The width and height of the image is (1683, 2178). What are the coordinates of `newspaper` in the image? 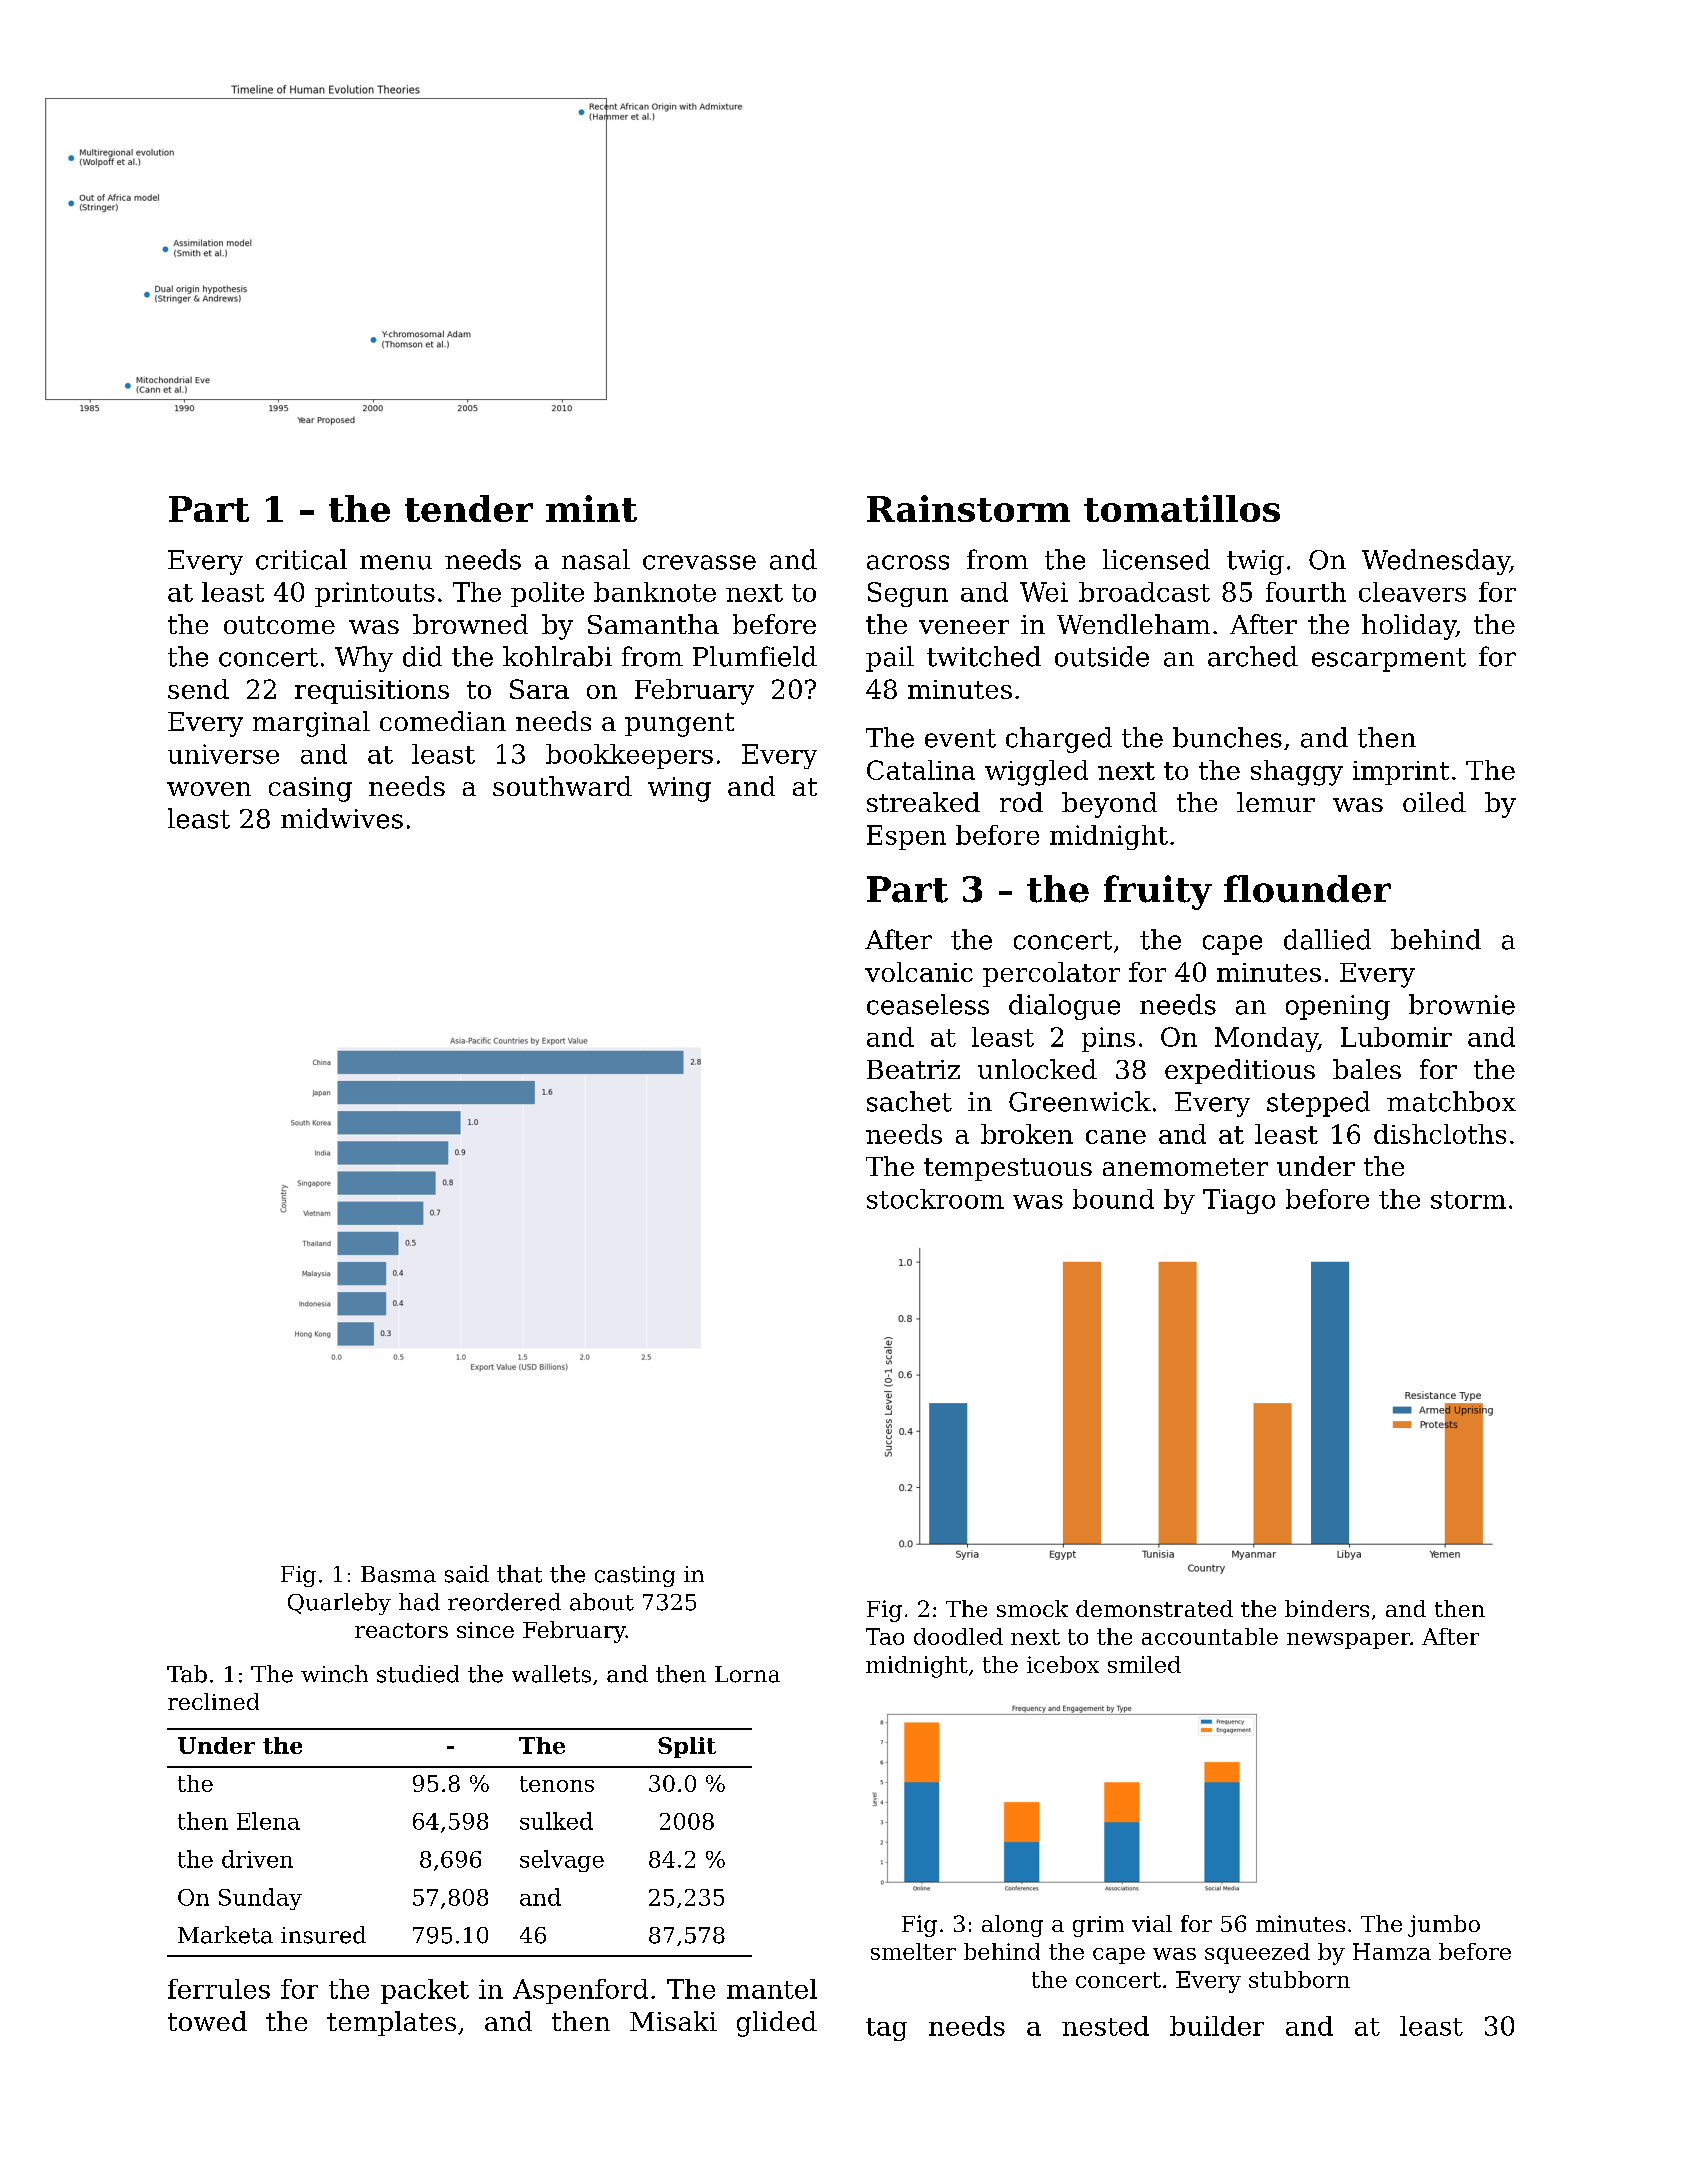 It's located at (1348, 1641).
